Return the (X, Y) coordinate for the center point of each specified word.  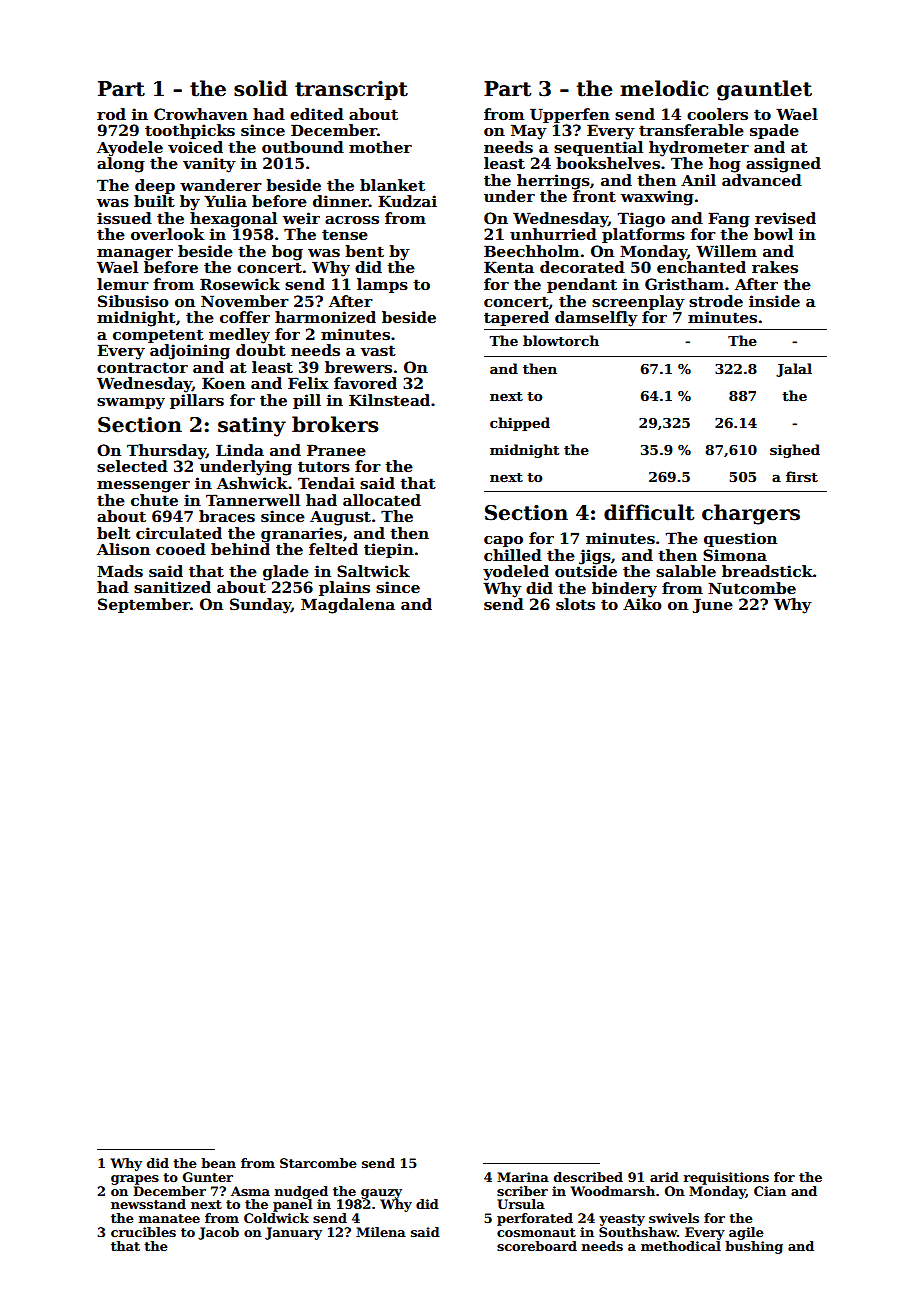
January (293, 1233)
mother (380, 147)
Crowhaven (201, 114)
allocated (382, 500)
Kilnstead (389, 400)
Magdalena (348, 606)
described (588, 1177)
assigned (783, 165)
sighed (795, 451)
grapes (135, 1180)
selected (132, 466)
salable (686, 571)
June (713, 605)
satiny (252, 427)
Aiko (642, 604)
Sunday (260, 606)
